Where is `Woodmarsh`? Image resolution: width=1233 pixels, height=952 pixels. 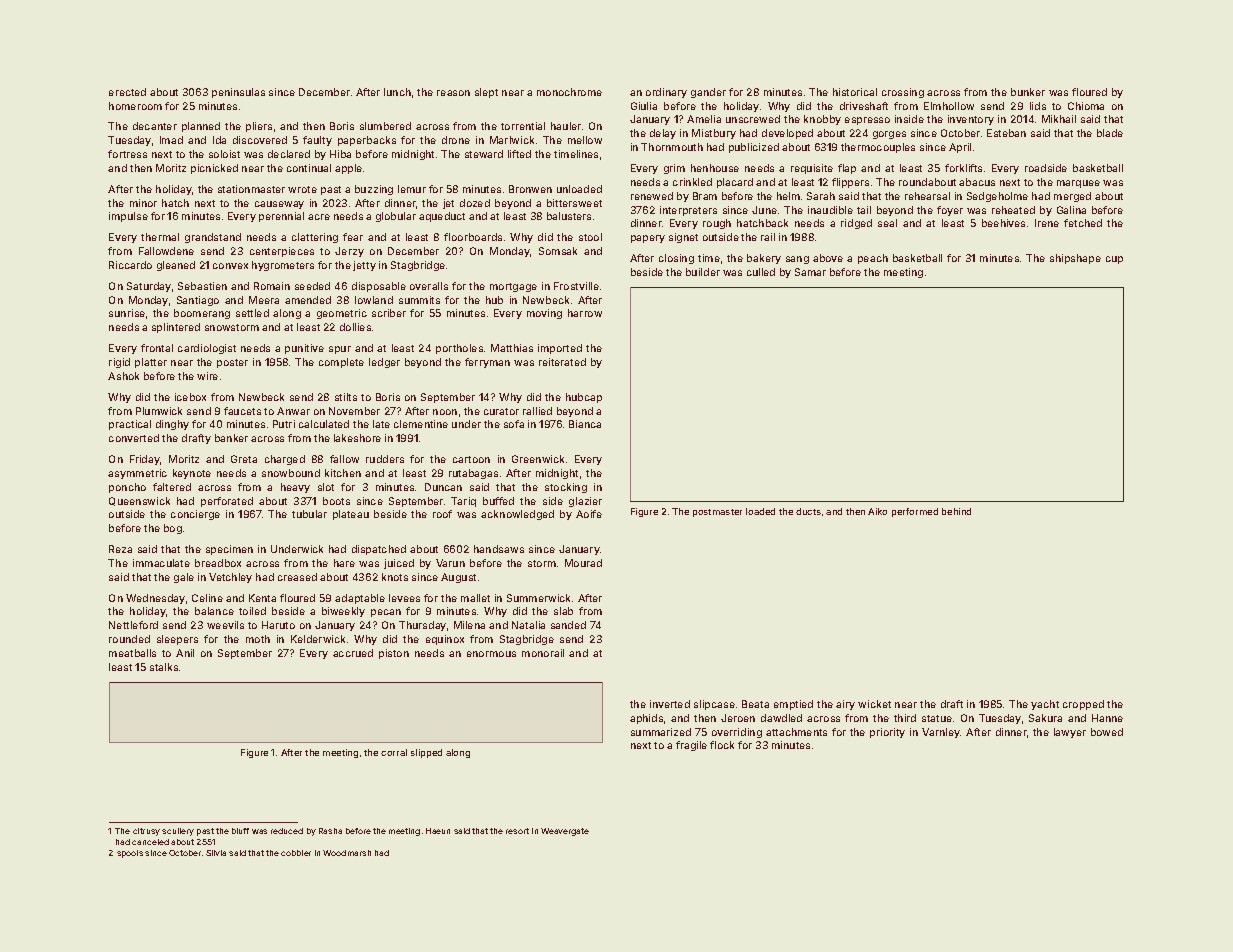
Woodmarsh is located at coordinates (347, 853).
